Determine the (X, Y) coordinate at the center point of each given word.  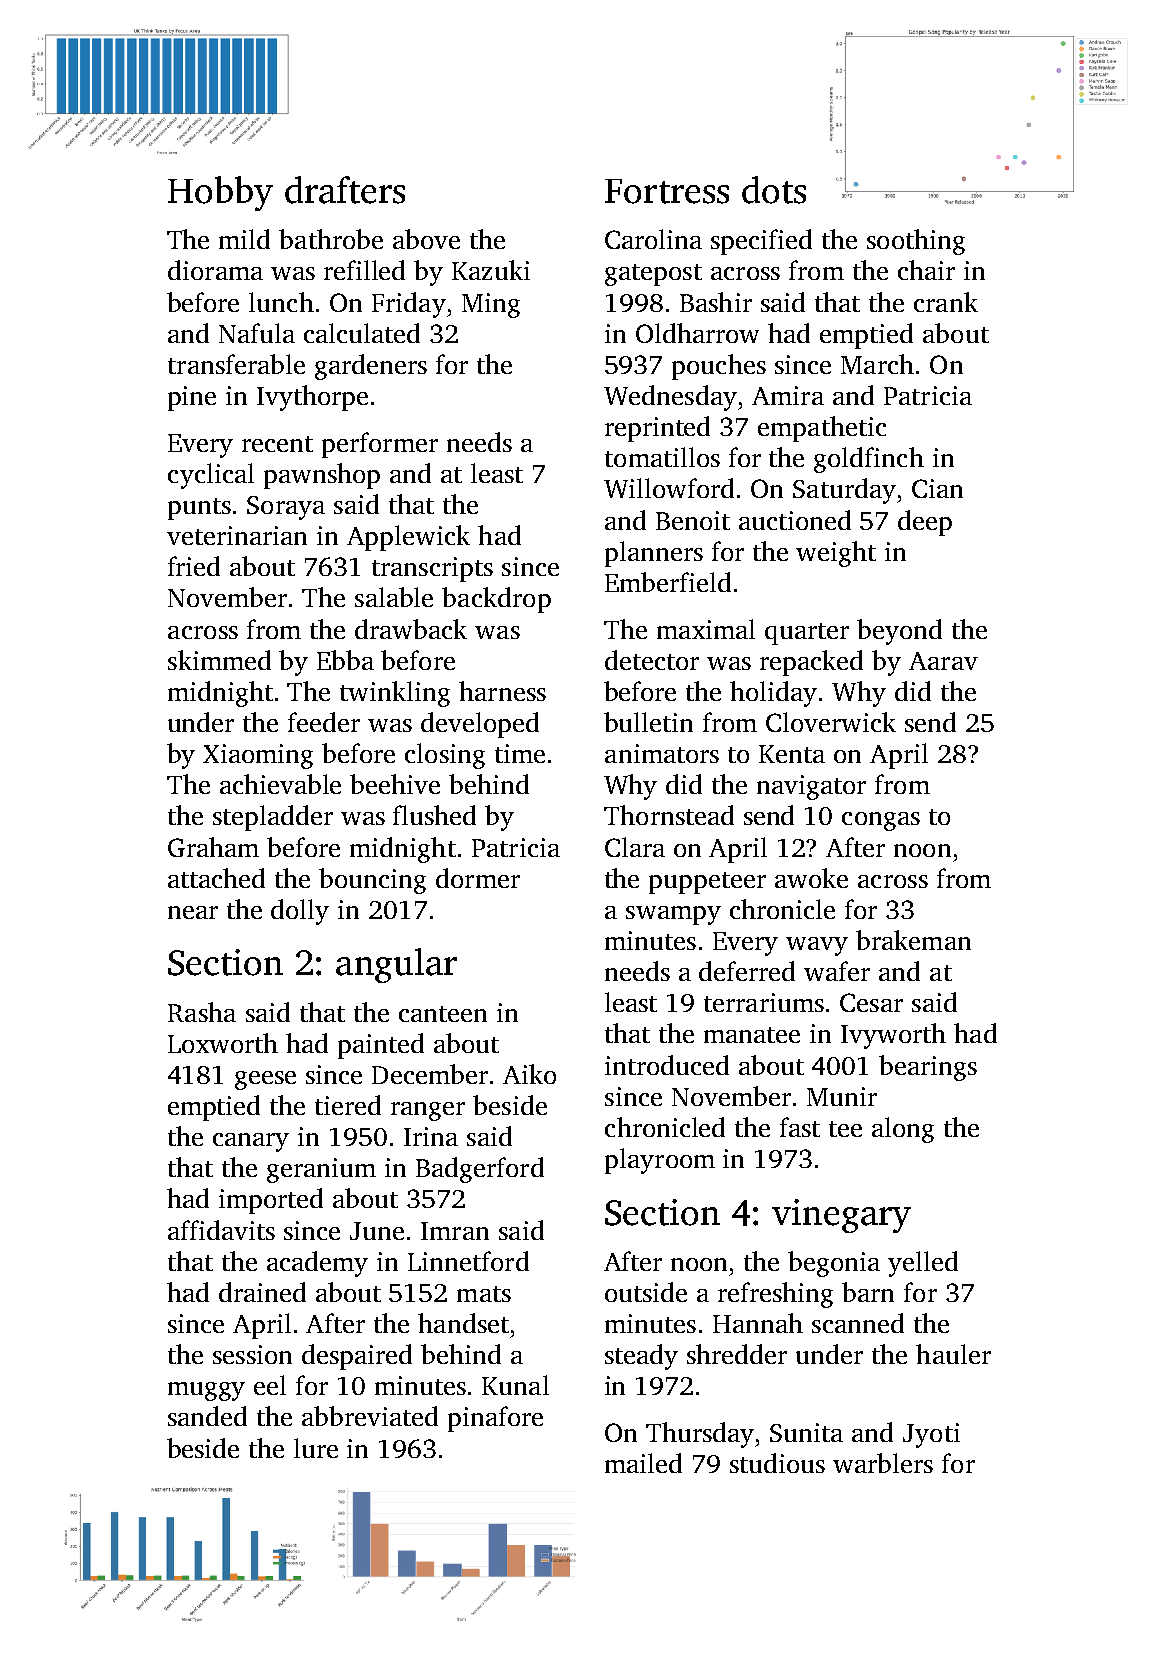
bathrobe (331, 239)
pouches (719, 367)
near (193, 912)
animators (662, 753)
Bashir (716, 302)
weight (836, 554)
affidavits (221, 1230)
